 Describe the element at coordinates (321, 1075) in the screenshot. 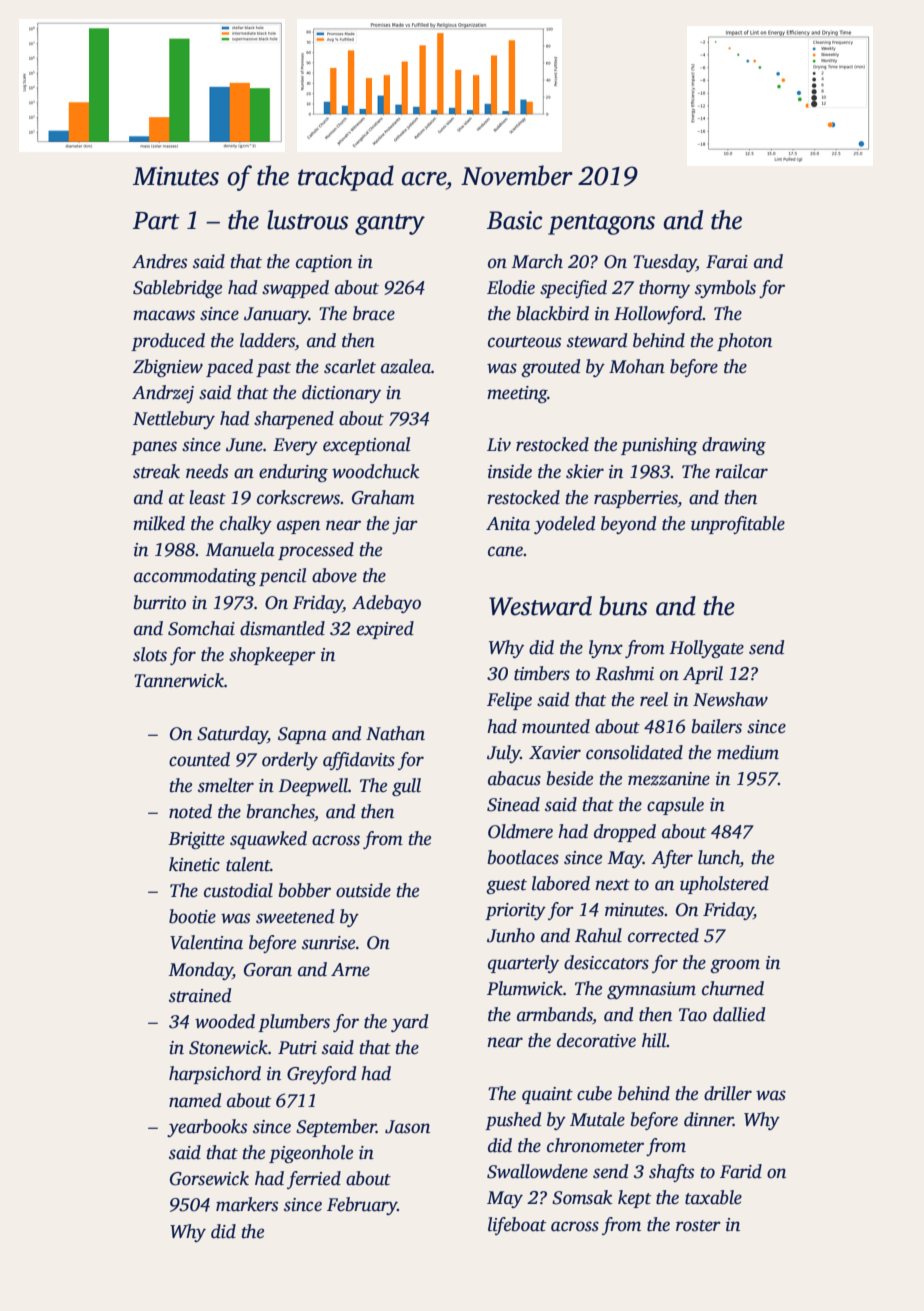

I see `Greyford` at that location.
